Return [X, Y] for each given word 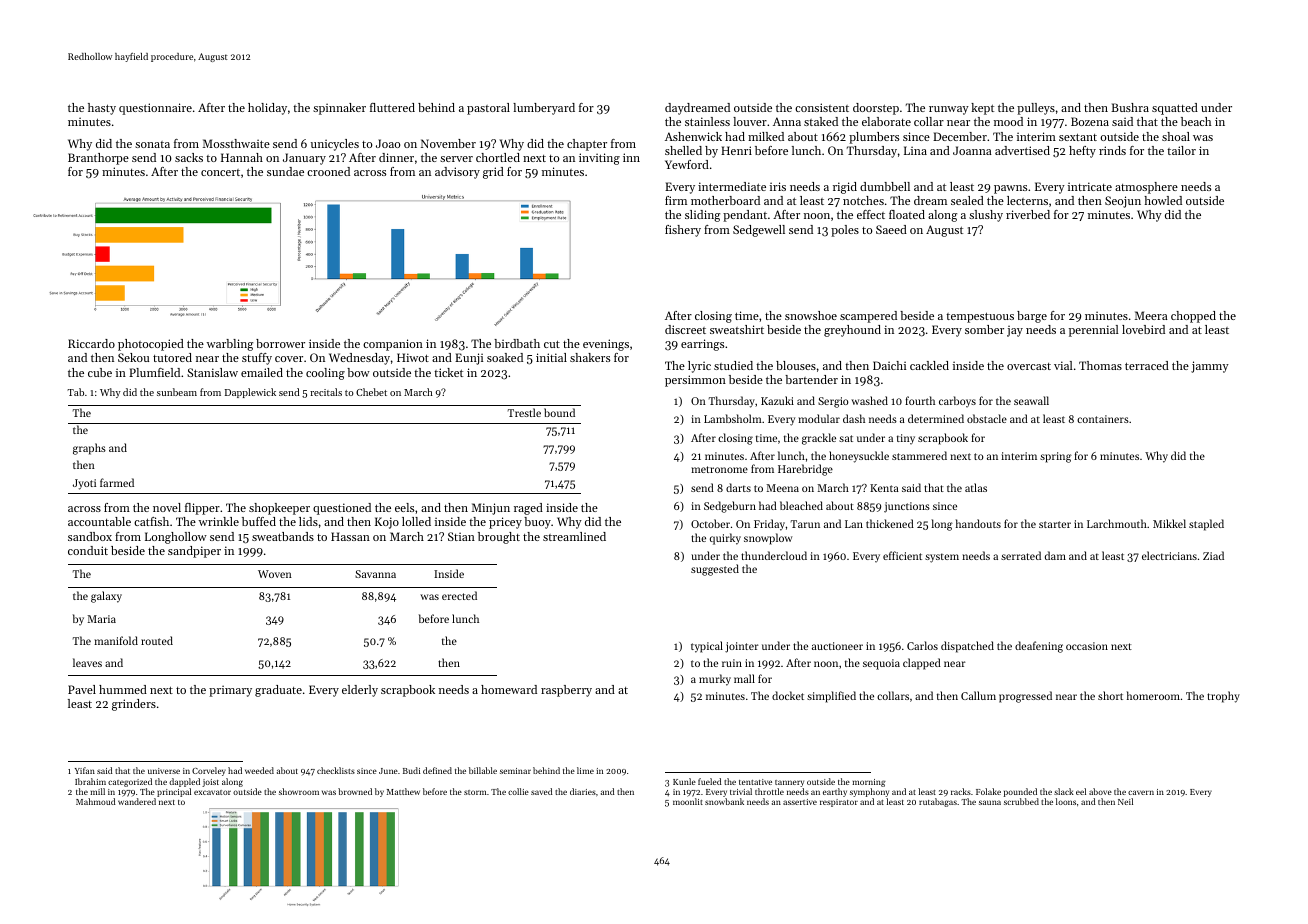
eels [404, 507]
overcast [1029, 366]
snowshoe [811, 315]
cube [100, 372]
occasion [1087, 646]
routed [157, 640]
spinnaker [339, 109]
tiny [906, 439]
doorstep [876, 109]
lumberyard [544, 109]
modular [819, 418]
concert [220, 172]
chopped [1193, 317]
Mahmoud [96, 801]
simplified [831, 697]
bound [559, 412]
